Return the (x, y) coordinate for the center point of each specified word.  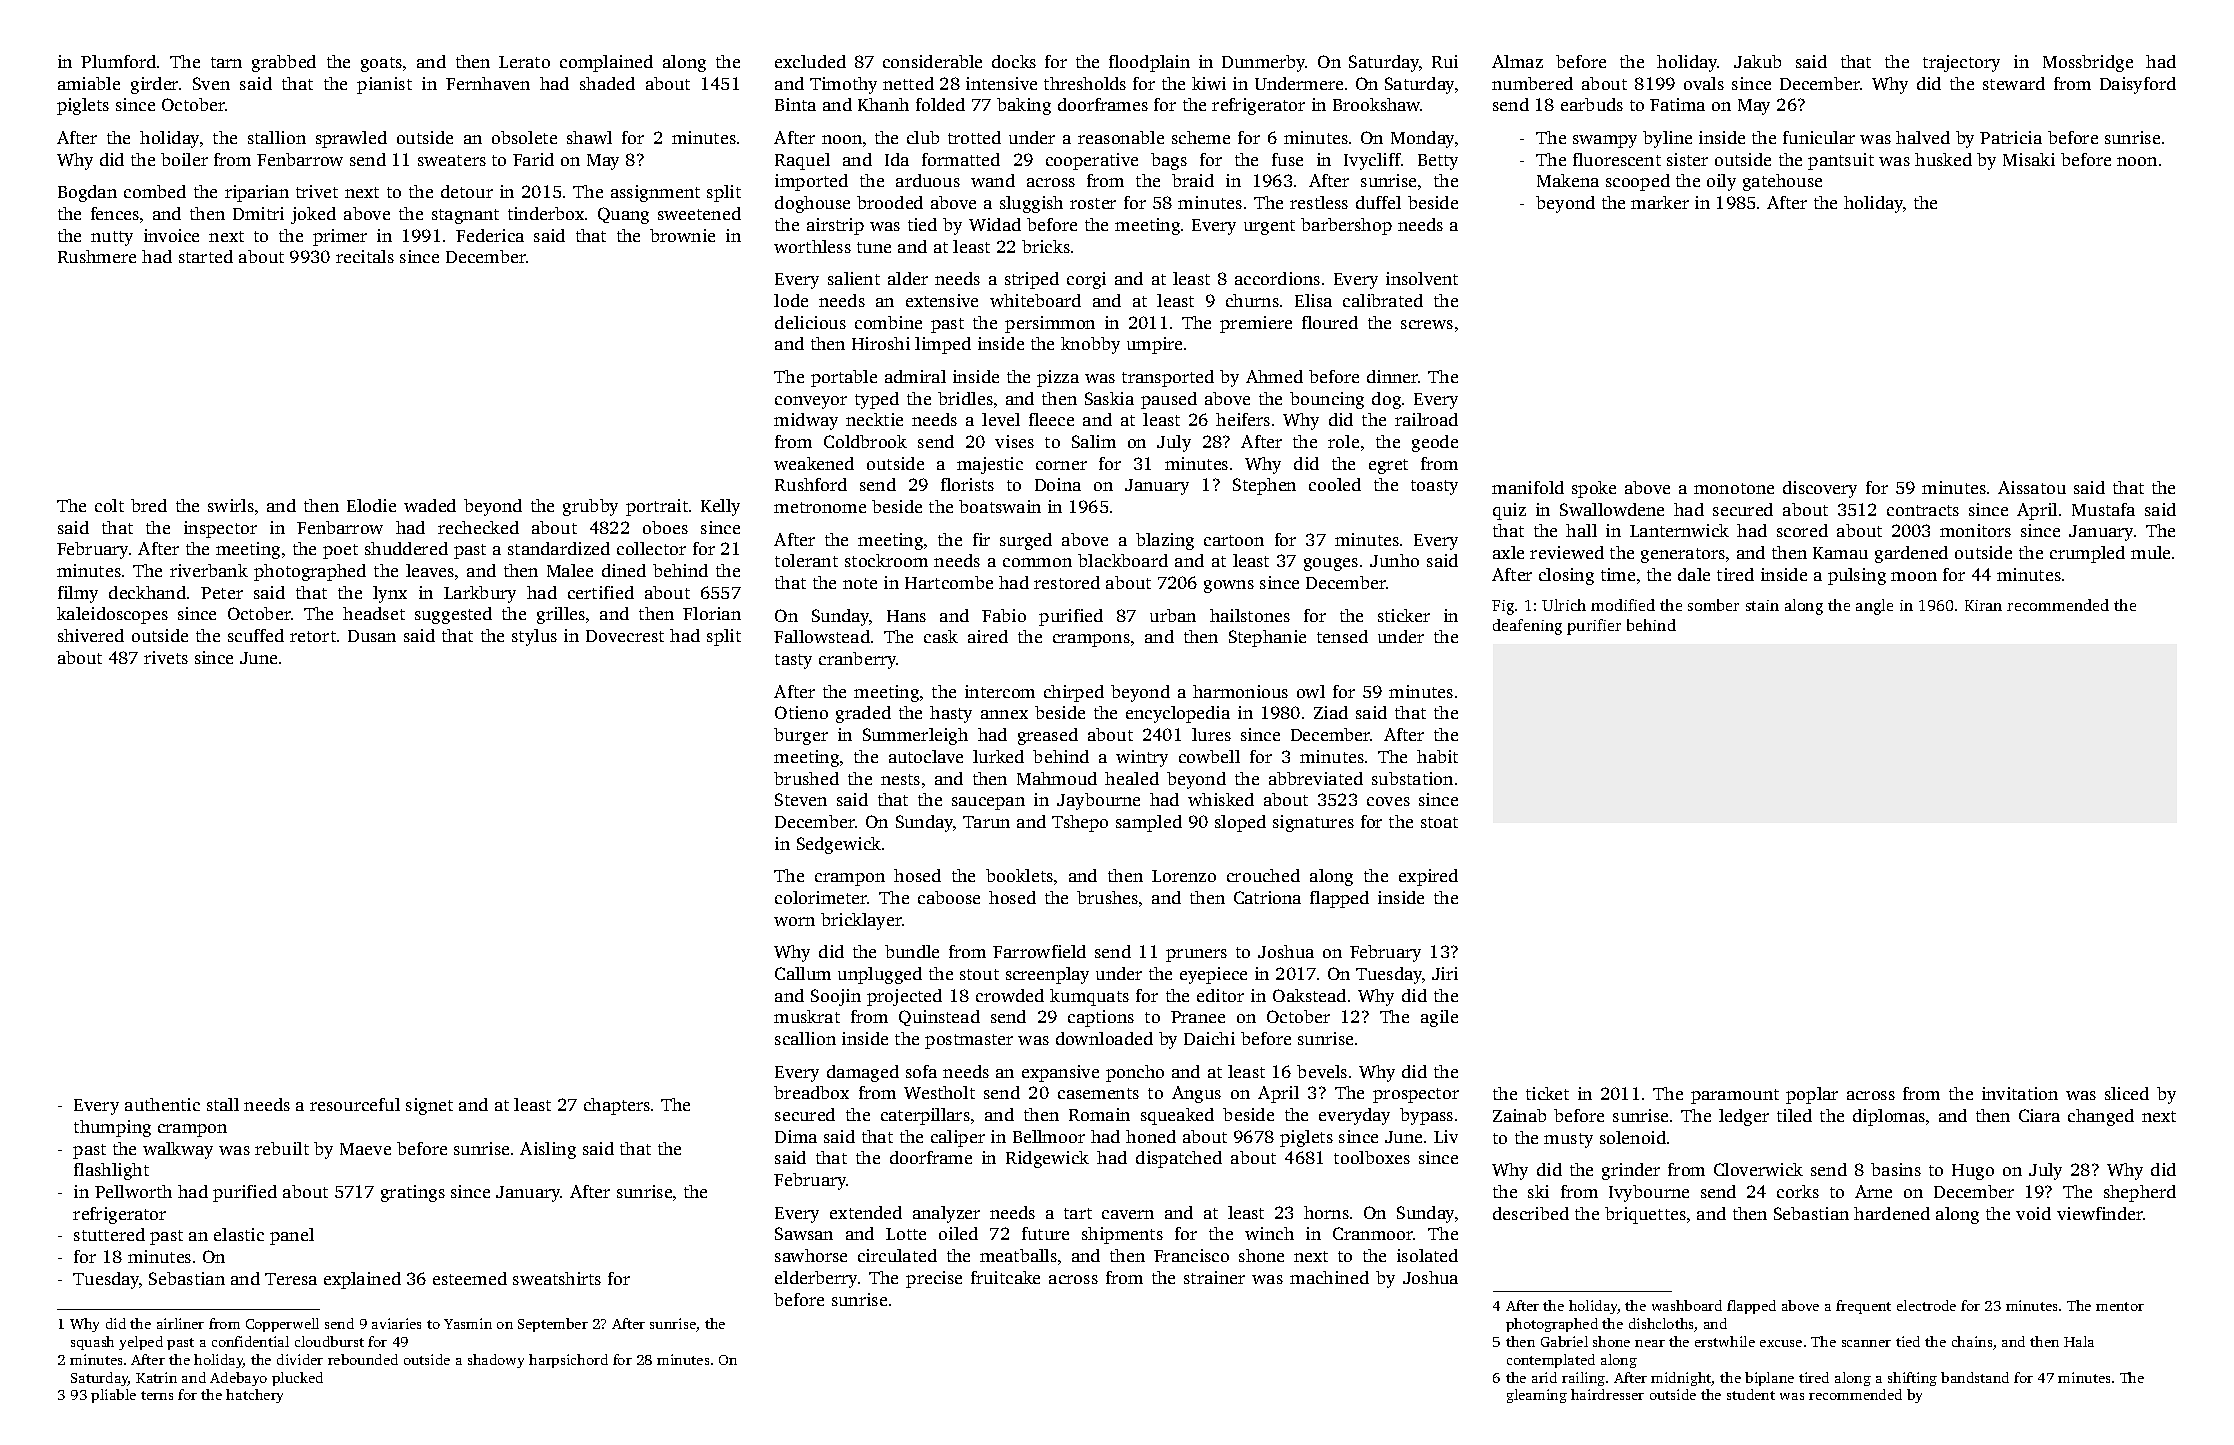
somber (1713, 605)
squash (92, 1343)
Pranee (1198, 1017)
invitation (2020, 1093)
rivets (166, 657)
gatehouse (1782, 182)
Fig (1503, 607)
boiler (184, 159)
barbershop (1346, 226)
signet (429, 1106)
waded (430, 505)
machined (1329, 1277)
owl (1311, 691)
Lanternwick (1679, 530)
